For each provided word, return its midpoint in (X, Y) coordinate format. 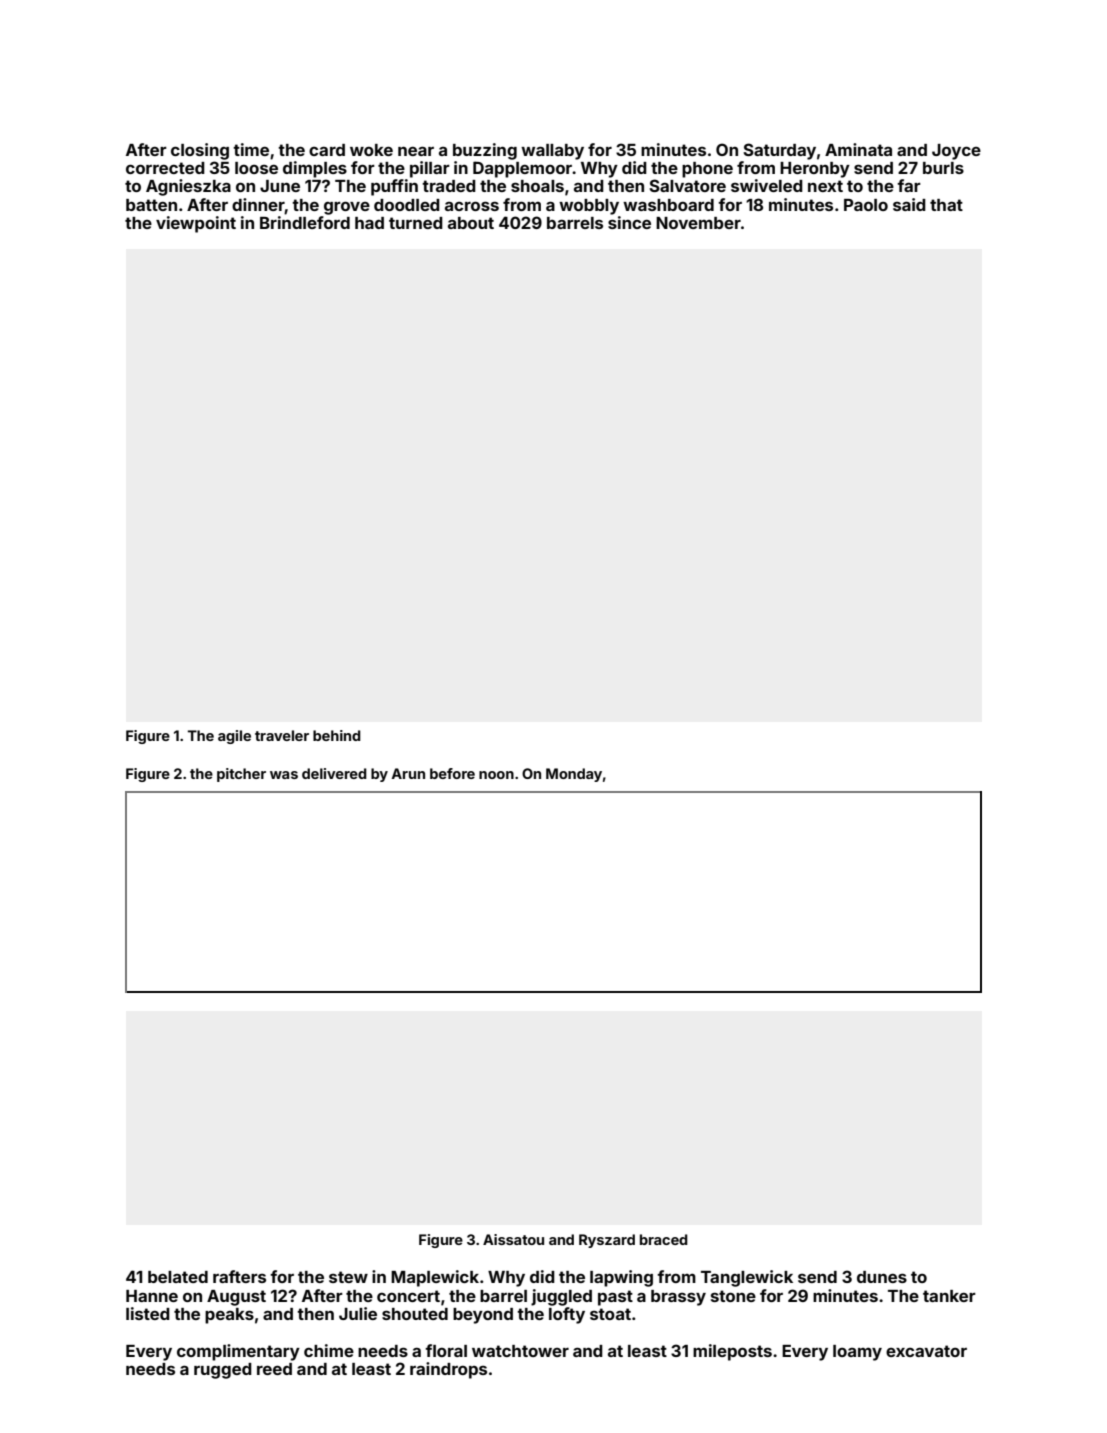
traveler (282, 735)
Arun (408, 773)
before (452, 773)
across (472, 206)
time (251, 149)
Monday (574, 775)
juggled (561, 1297)
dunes (882, 1277)
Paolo (866, 205)
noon (496, 775)
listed (148, 1313)
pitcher (241, 775)
